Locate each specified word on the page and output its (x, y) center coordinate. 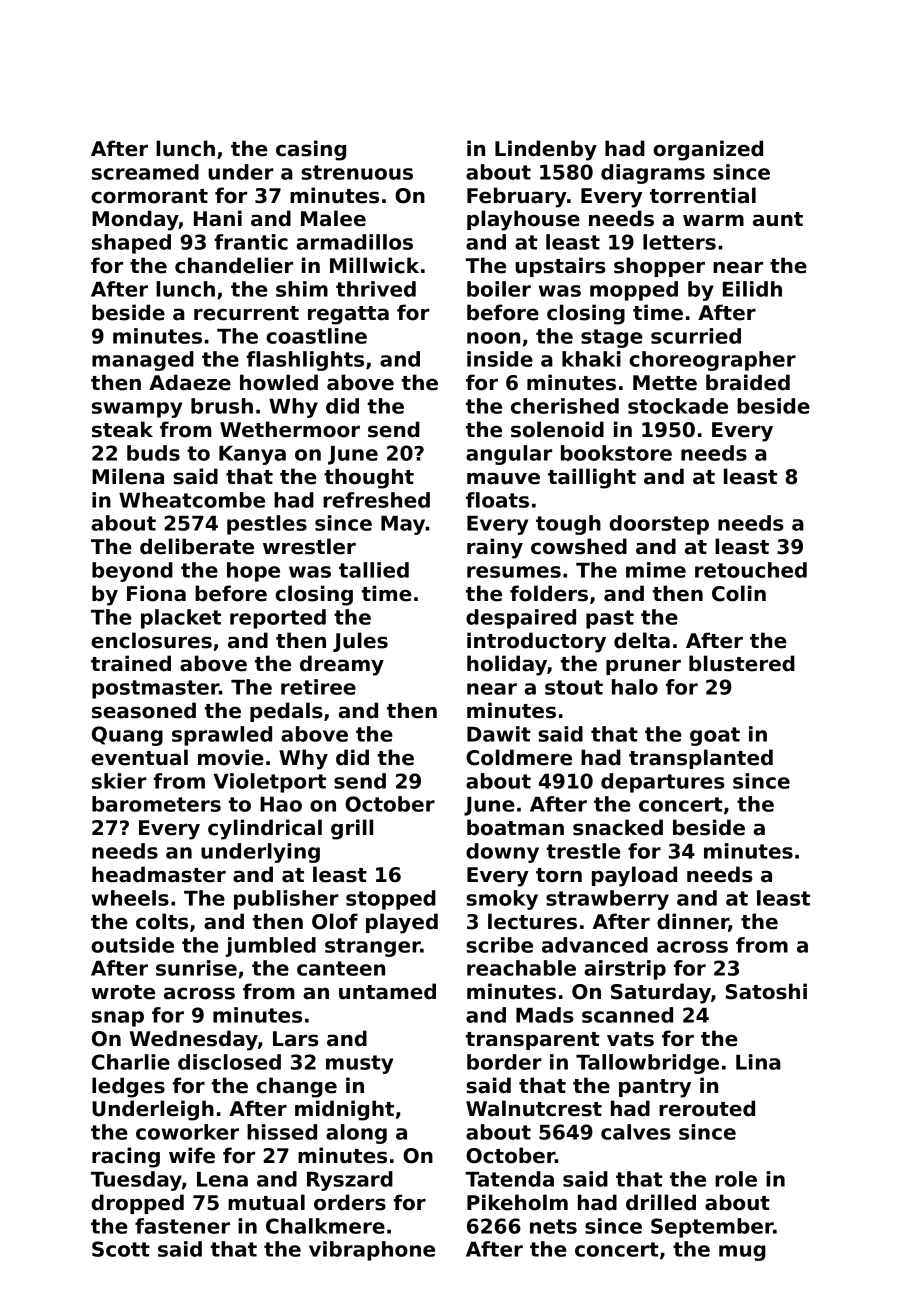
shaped (131, 244)
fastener (182, 1226)
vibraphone (372, 1251)
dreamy (342, 665)
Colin (739, 593)
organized (708, 150)
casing (311, 150)
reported (278, 619)
